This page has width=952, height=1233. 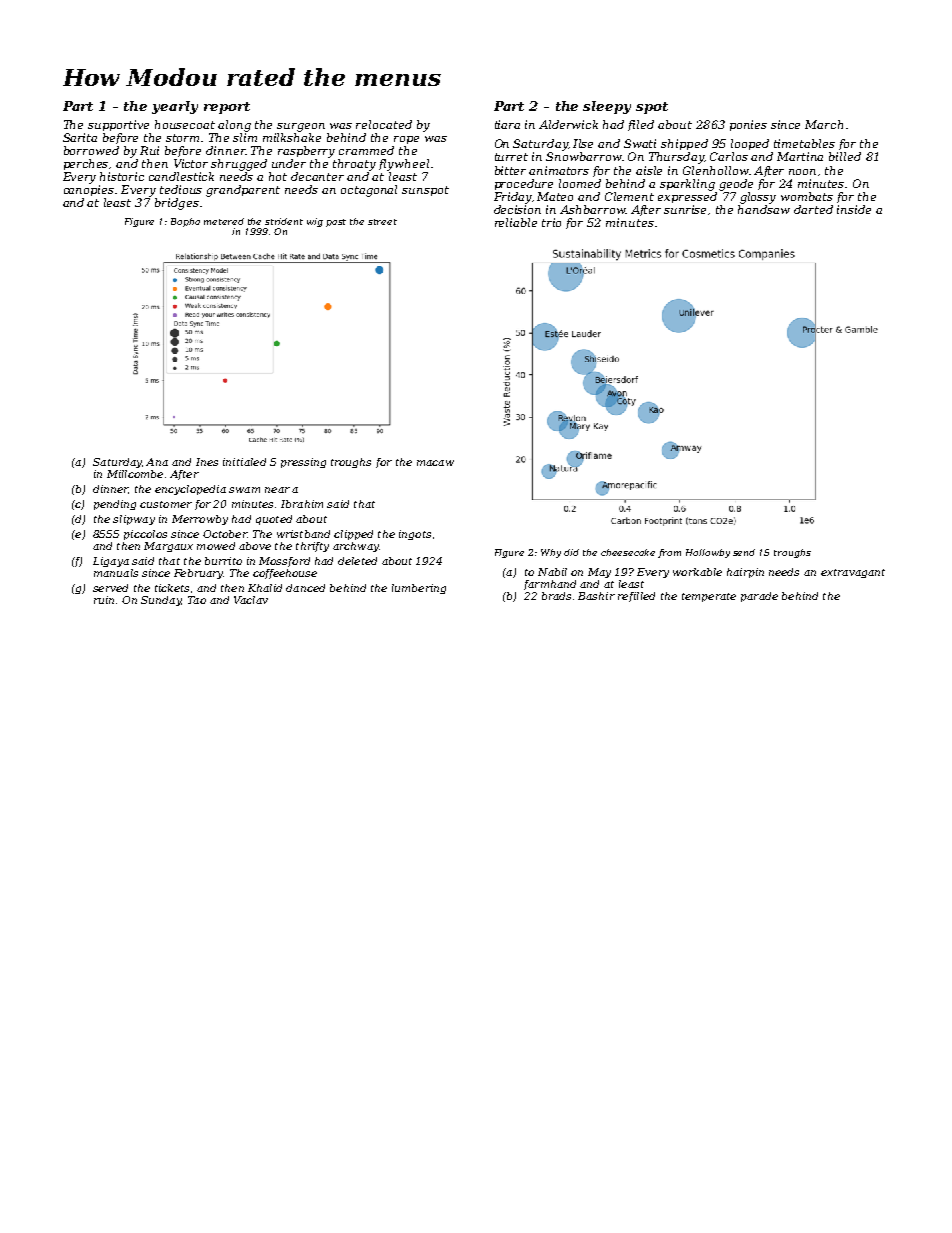 What do you see at coordinates (517, 209) in the page?
I see `decision` at bounding box center [517, 209].
